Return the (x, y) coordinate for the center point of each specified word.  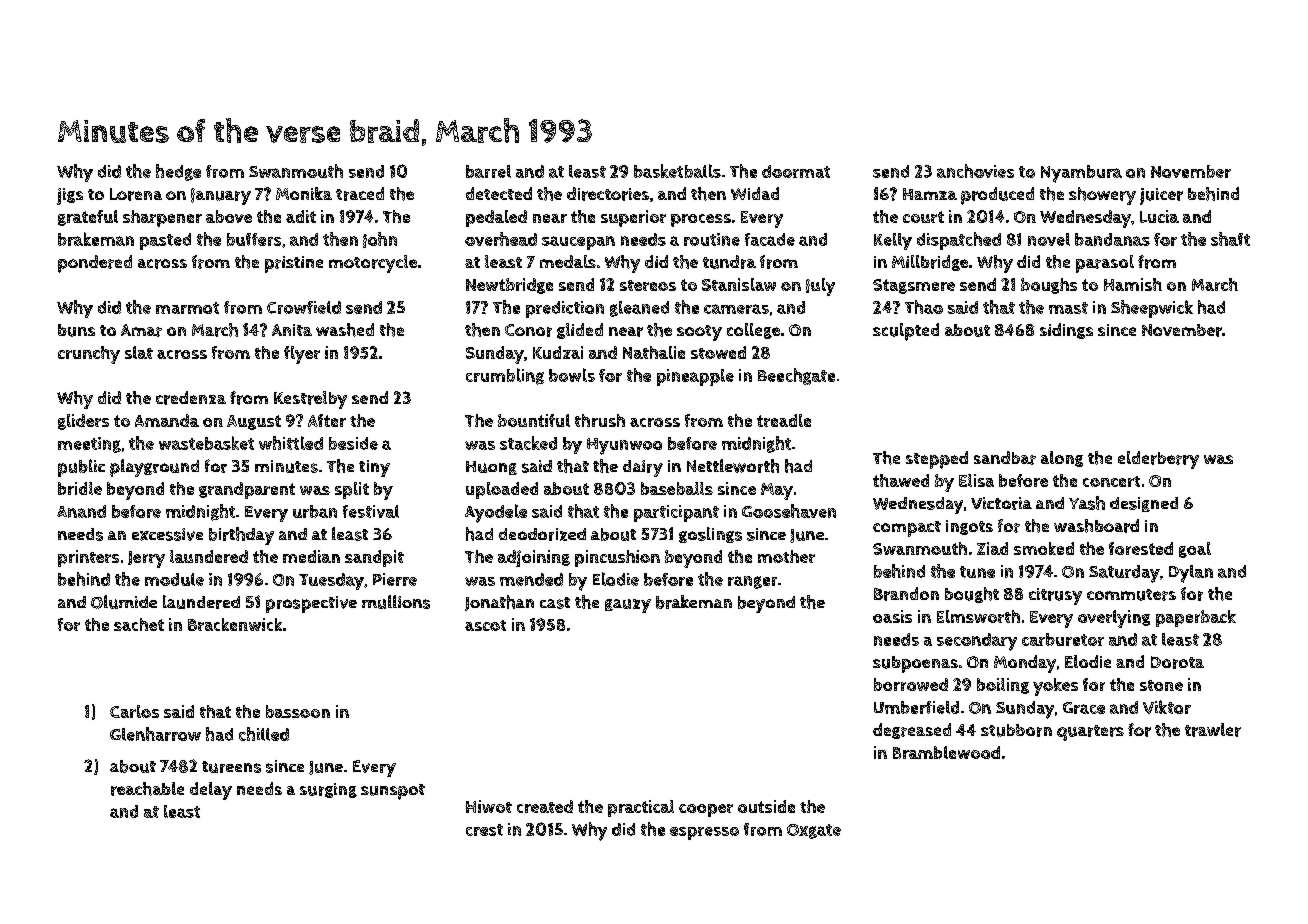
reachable (147, 789)
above (229, 216)
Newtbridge (509, 286)
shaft (1230, 239)
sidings (1066, 331)
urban (315, 511)
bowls (572, 375)
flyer (302, 355)
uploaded (502, 490)
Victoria (1001, 503)
